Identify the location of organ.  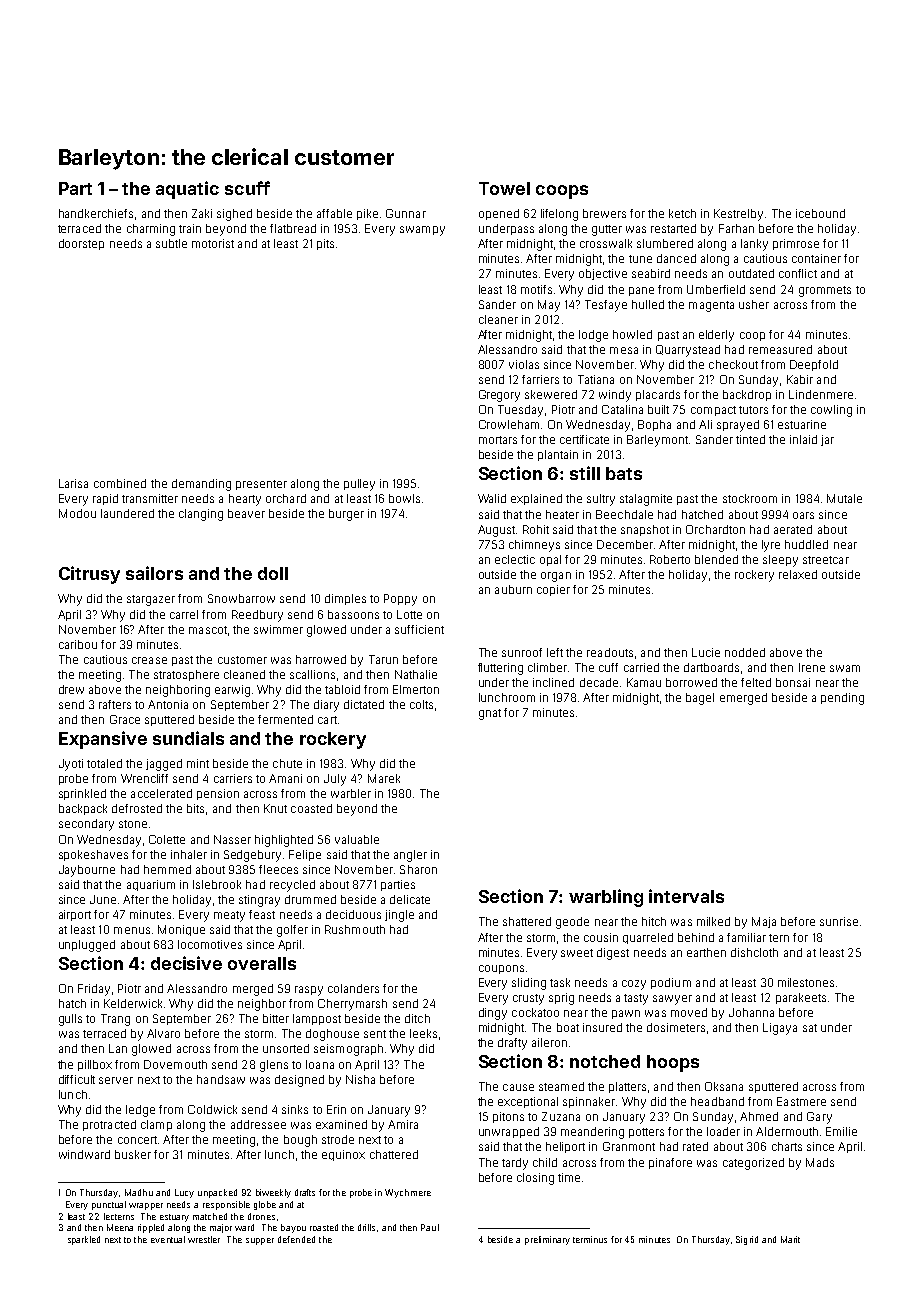
(556, 577).
